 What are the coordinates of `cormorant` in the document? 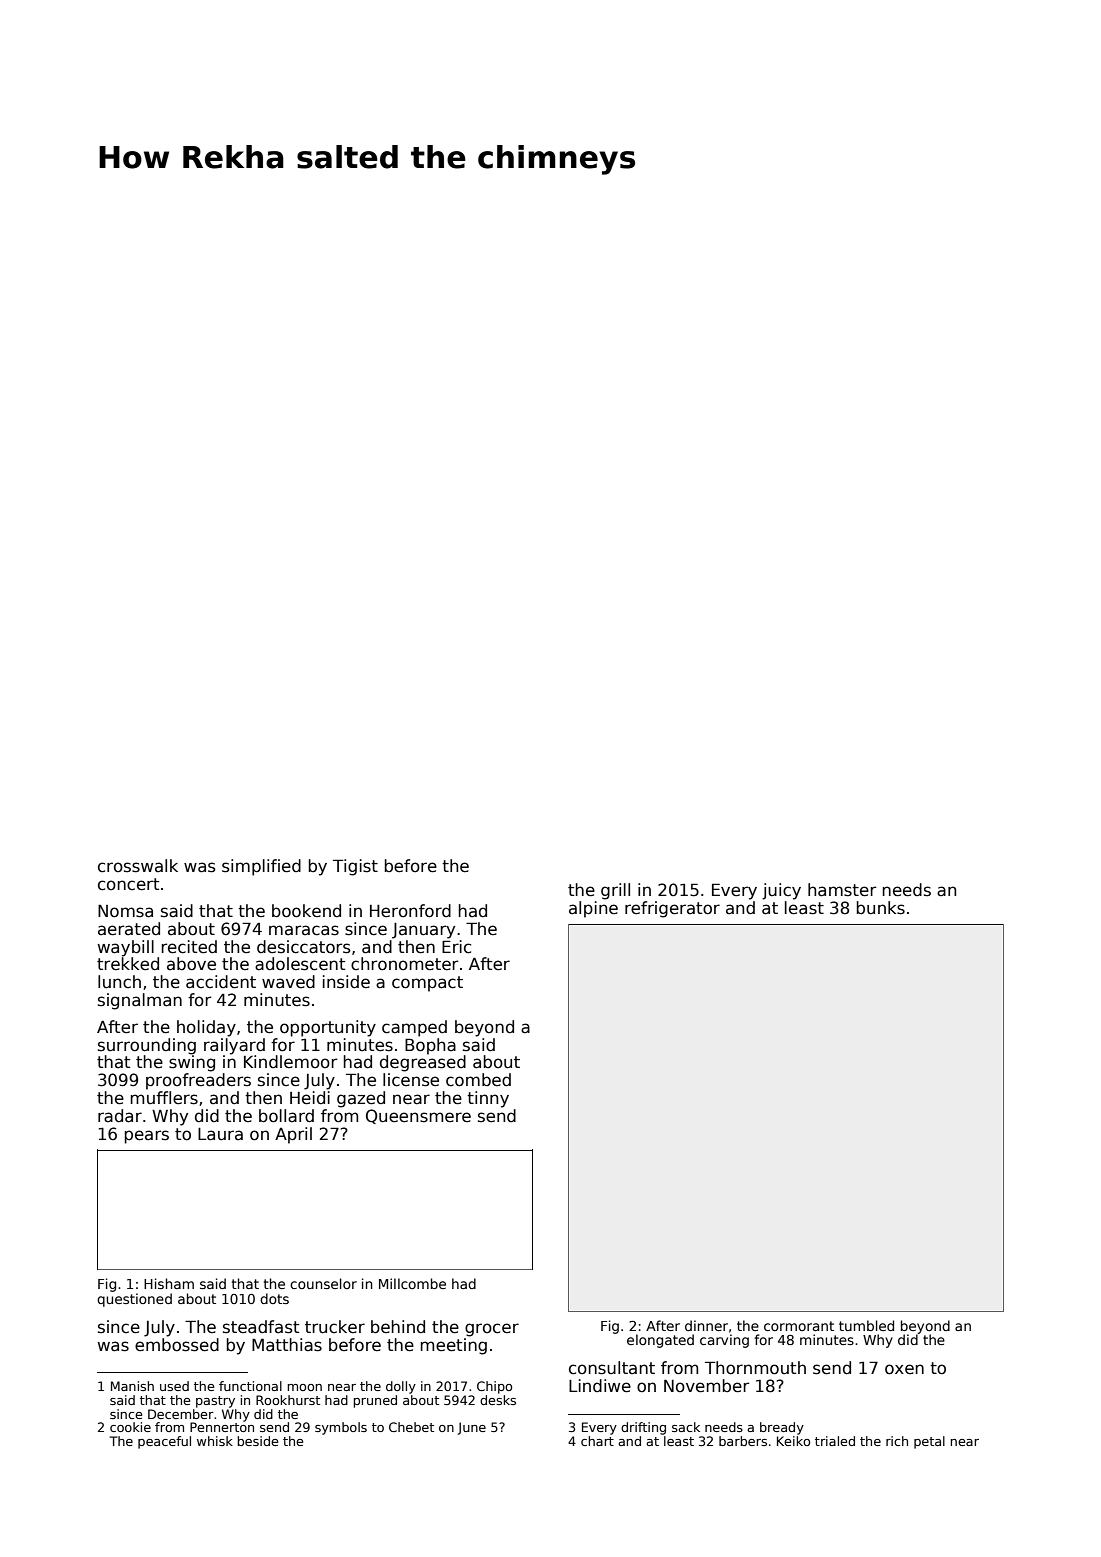 It's located at (799, 1326).
